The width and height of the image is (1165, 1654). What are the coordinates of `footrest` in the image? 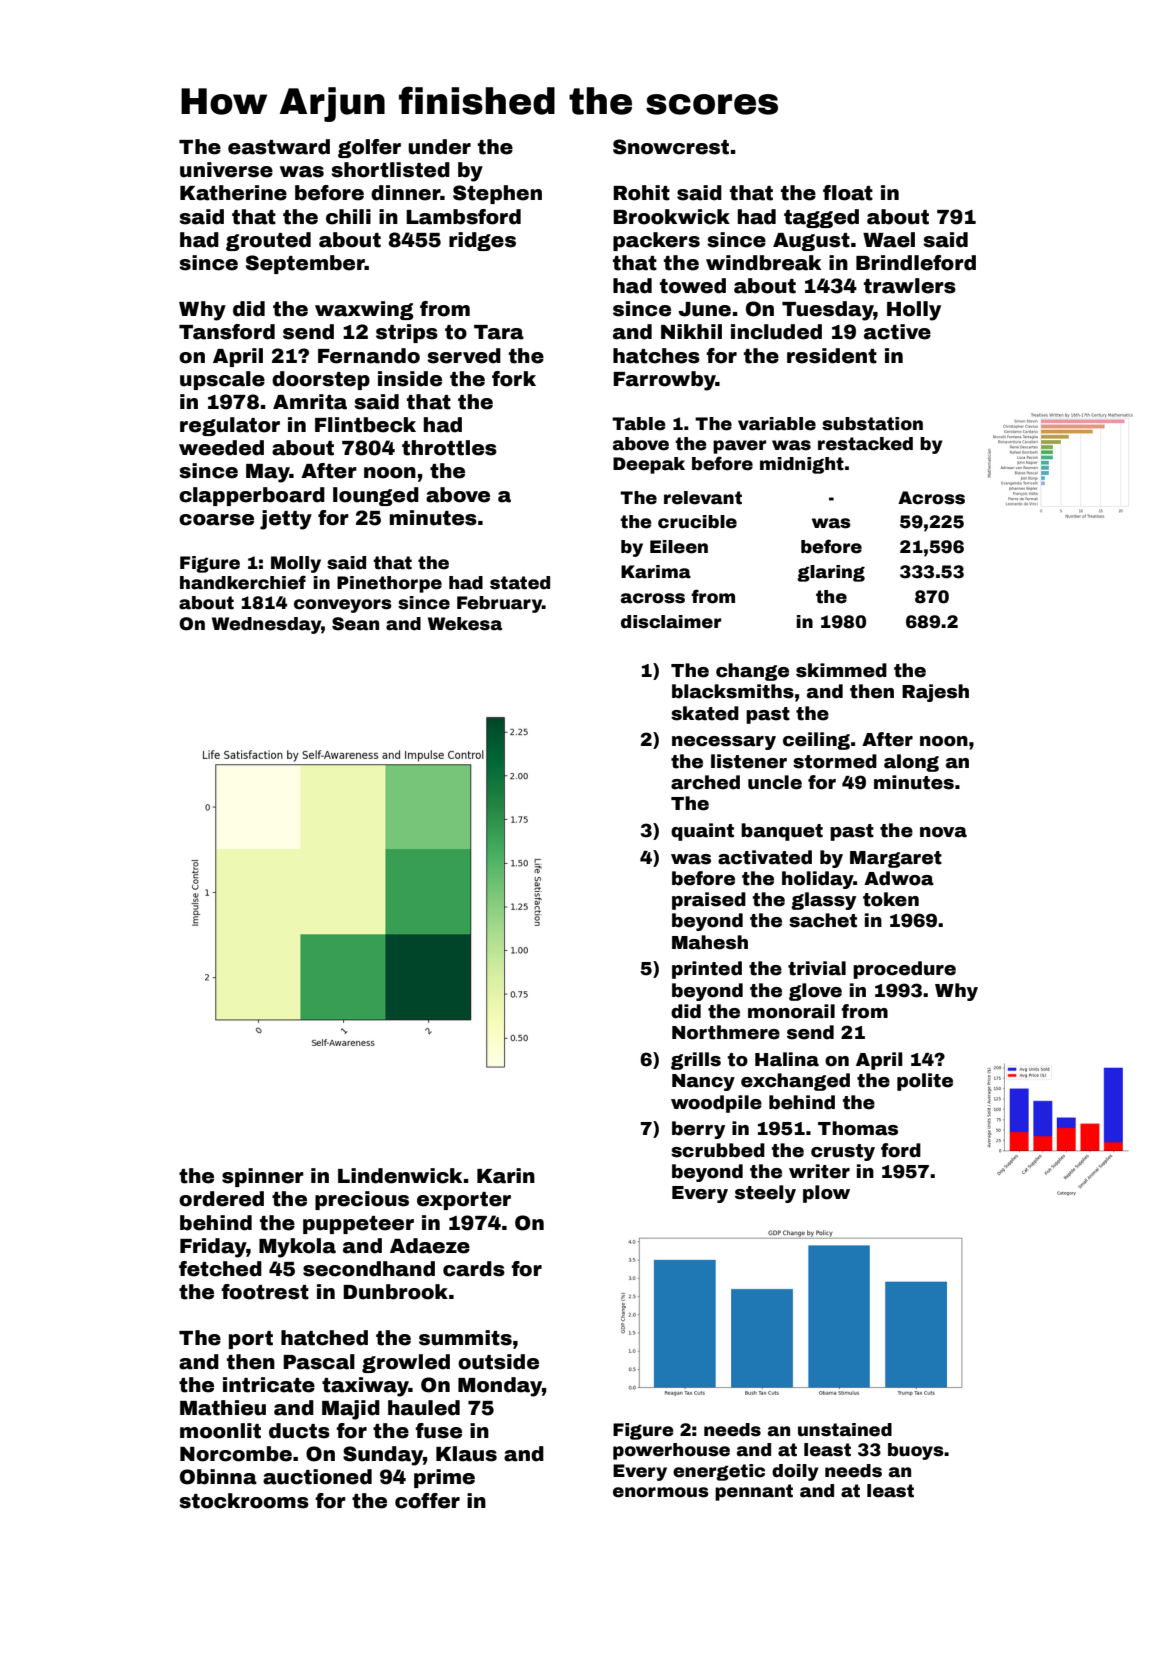 It's located at (265, 1292).
